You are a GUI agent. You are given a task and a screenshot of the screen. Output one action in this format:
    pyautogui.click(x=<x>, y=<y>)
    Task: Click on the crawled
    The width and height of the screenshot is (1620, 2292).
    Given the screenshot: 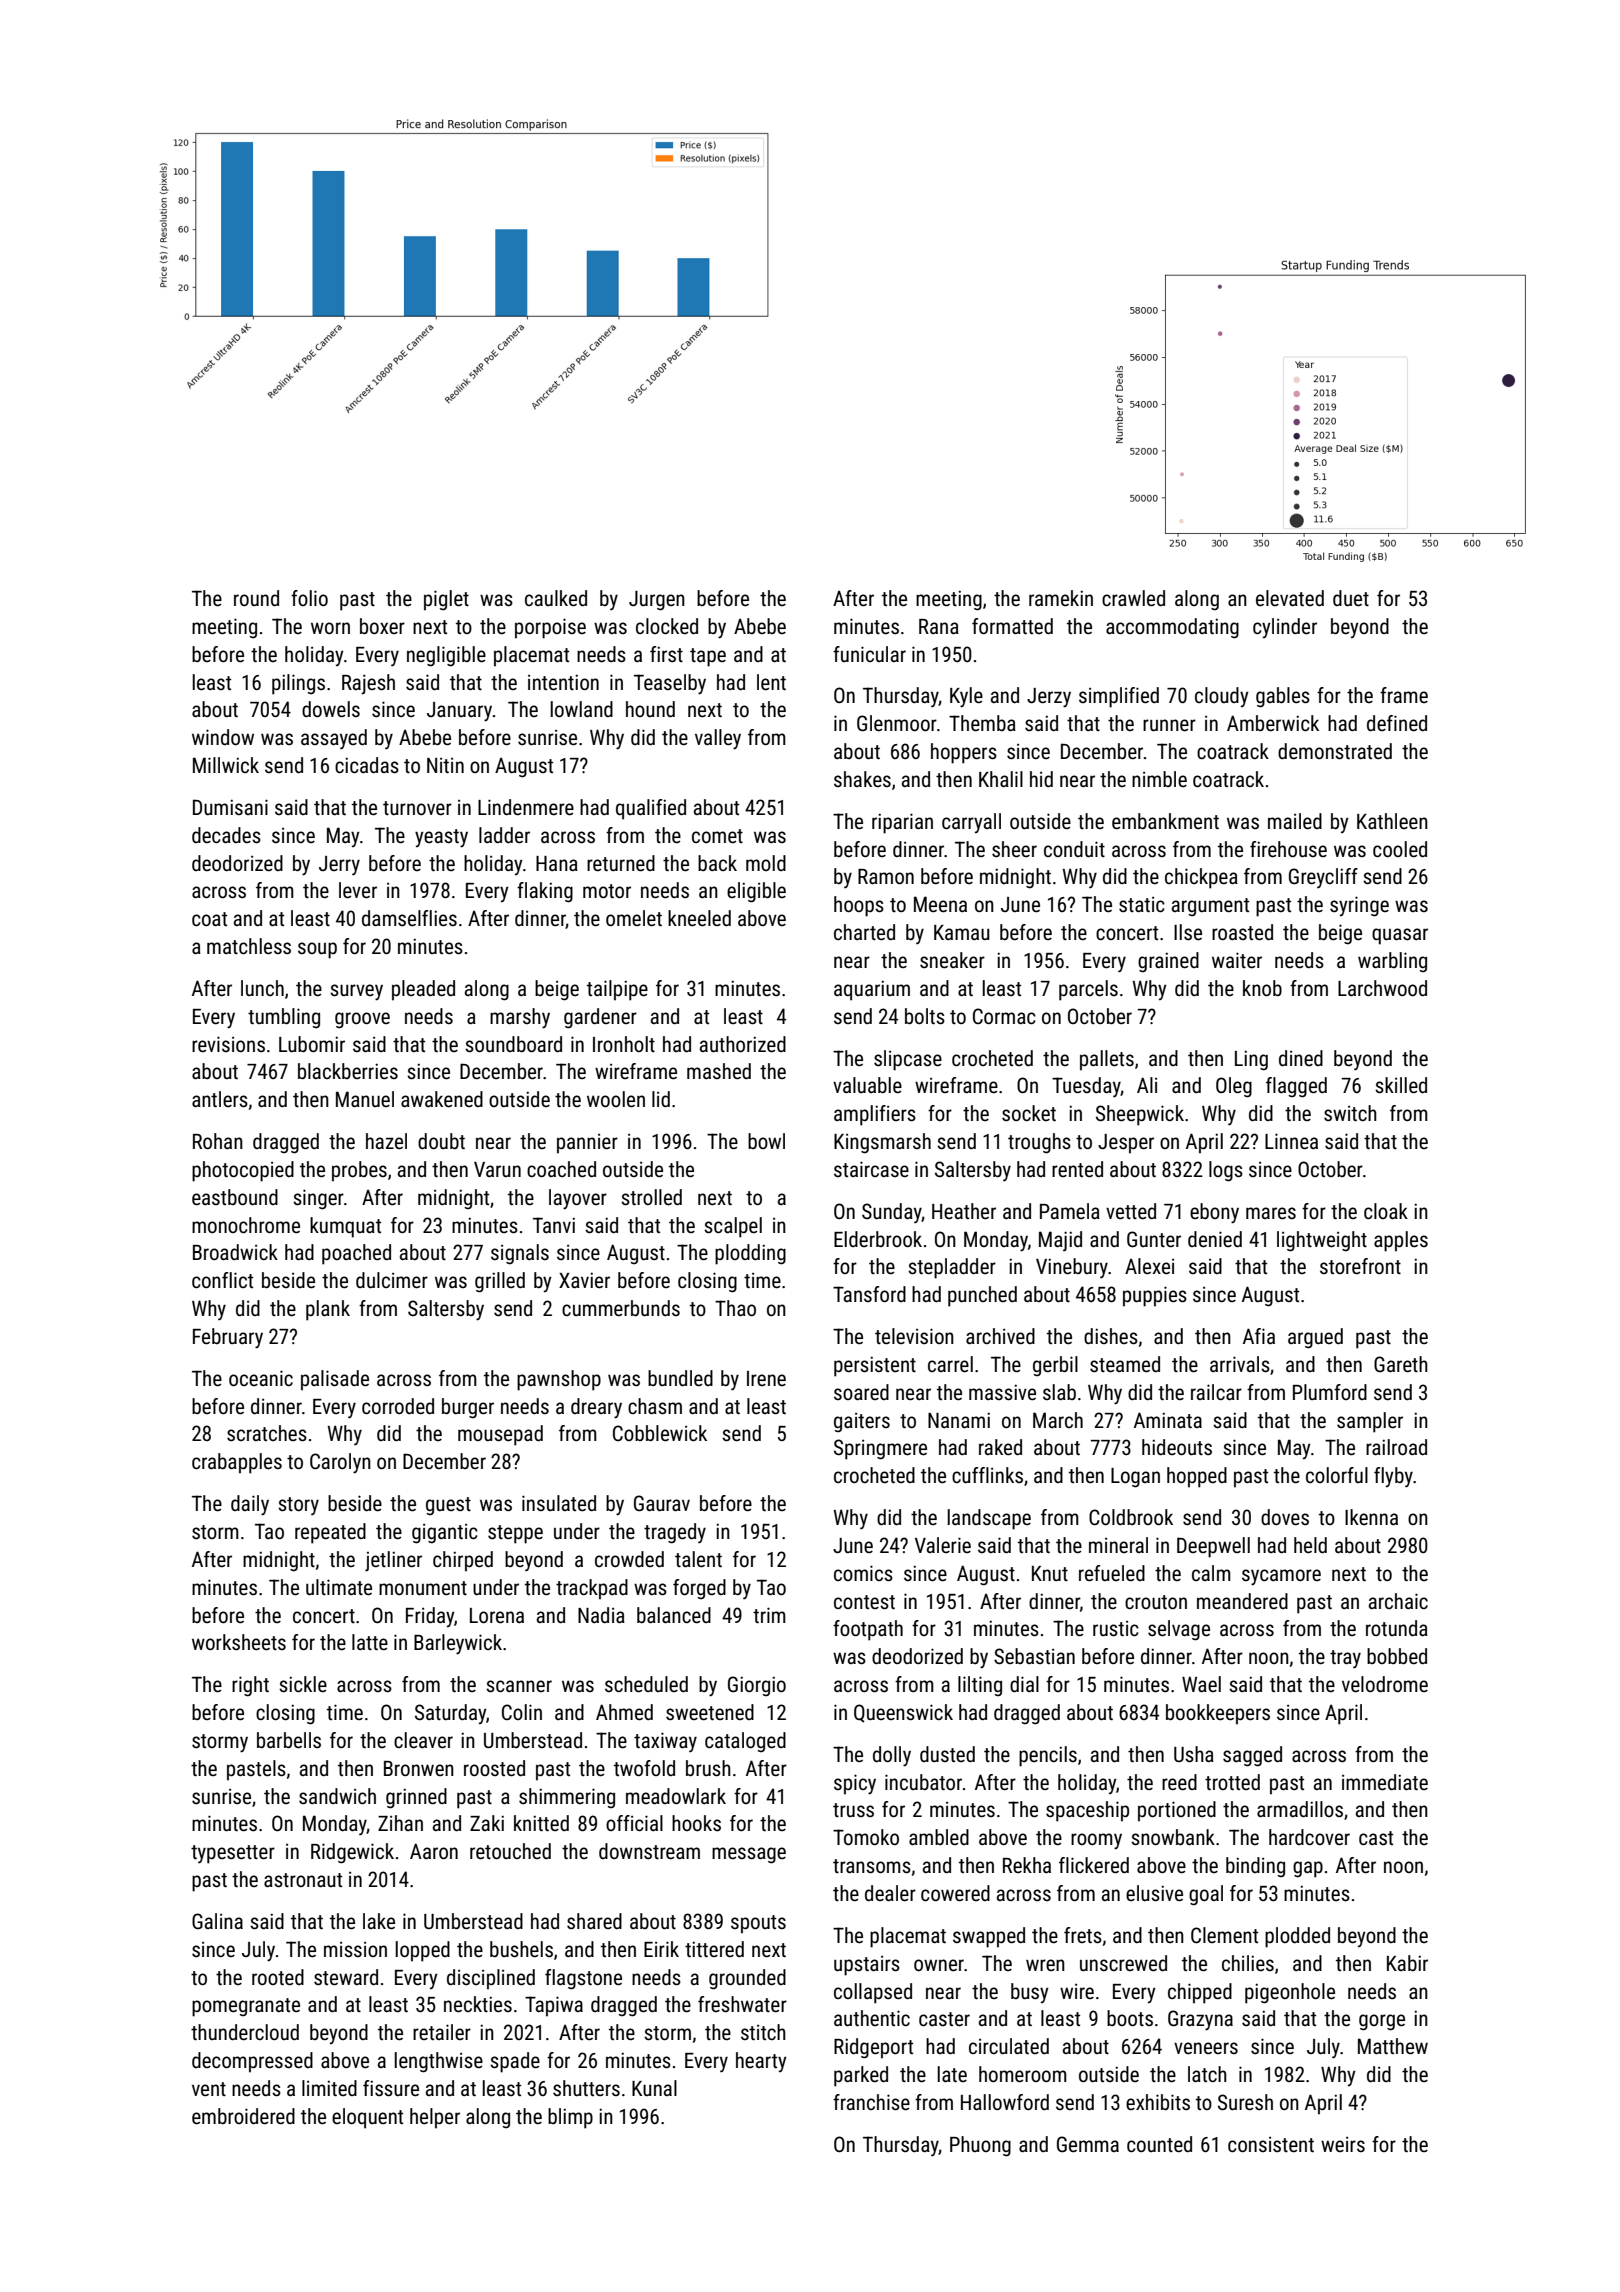 What is the action you would take?
    pyautogui.click(x=1133, y=598)
